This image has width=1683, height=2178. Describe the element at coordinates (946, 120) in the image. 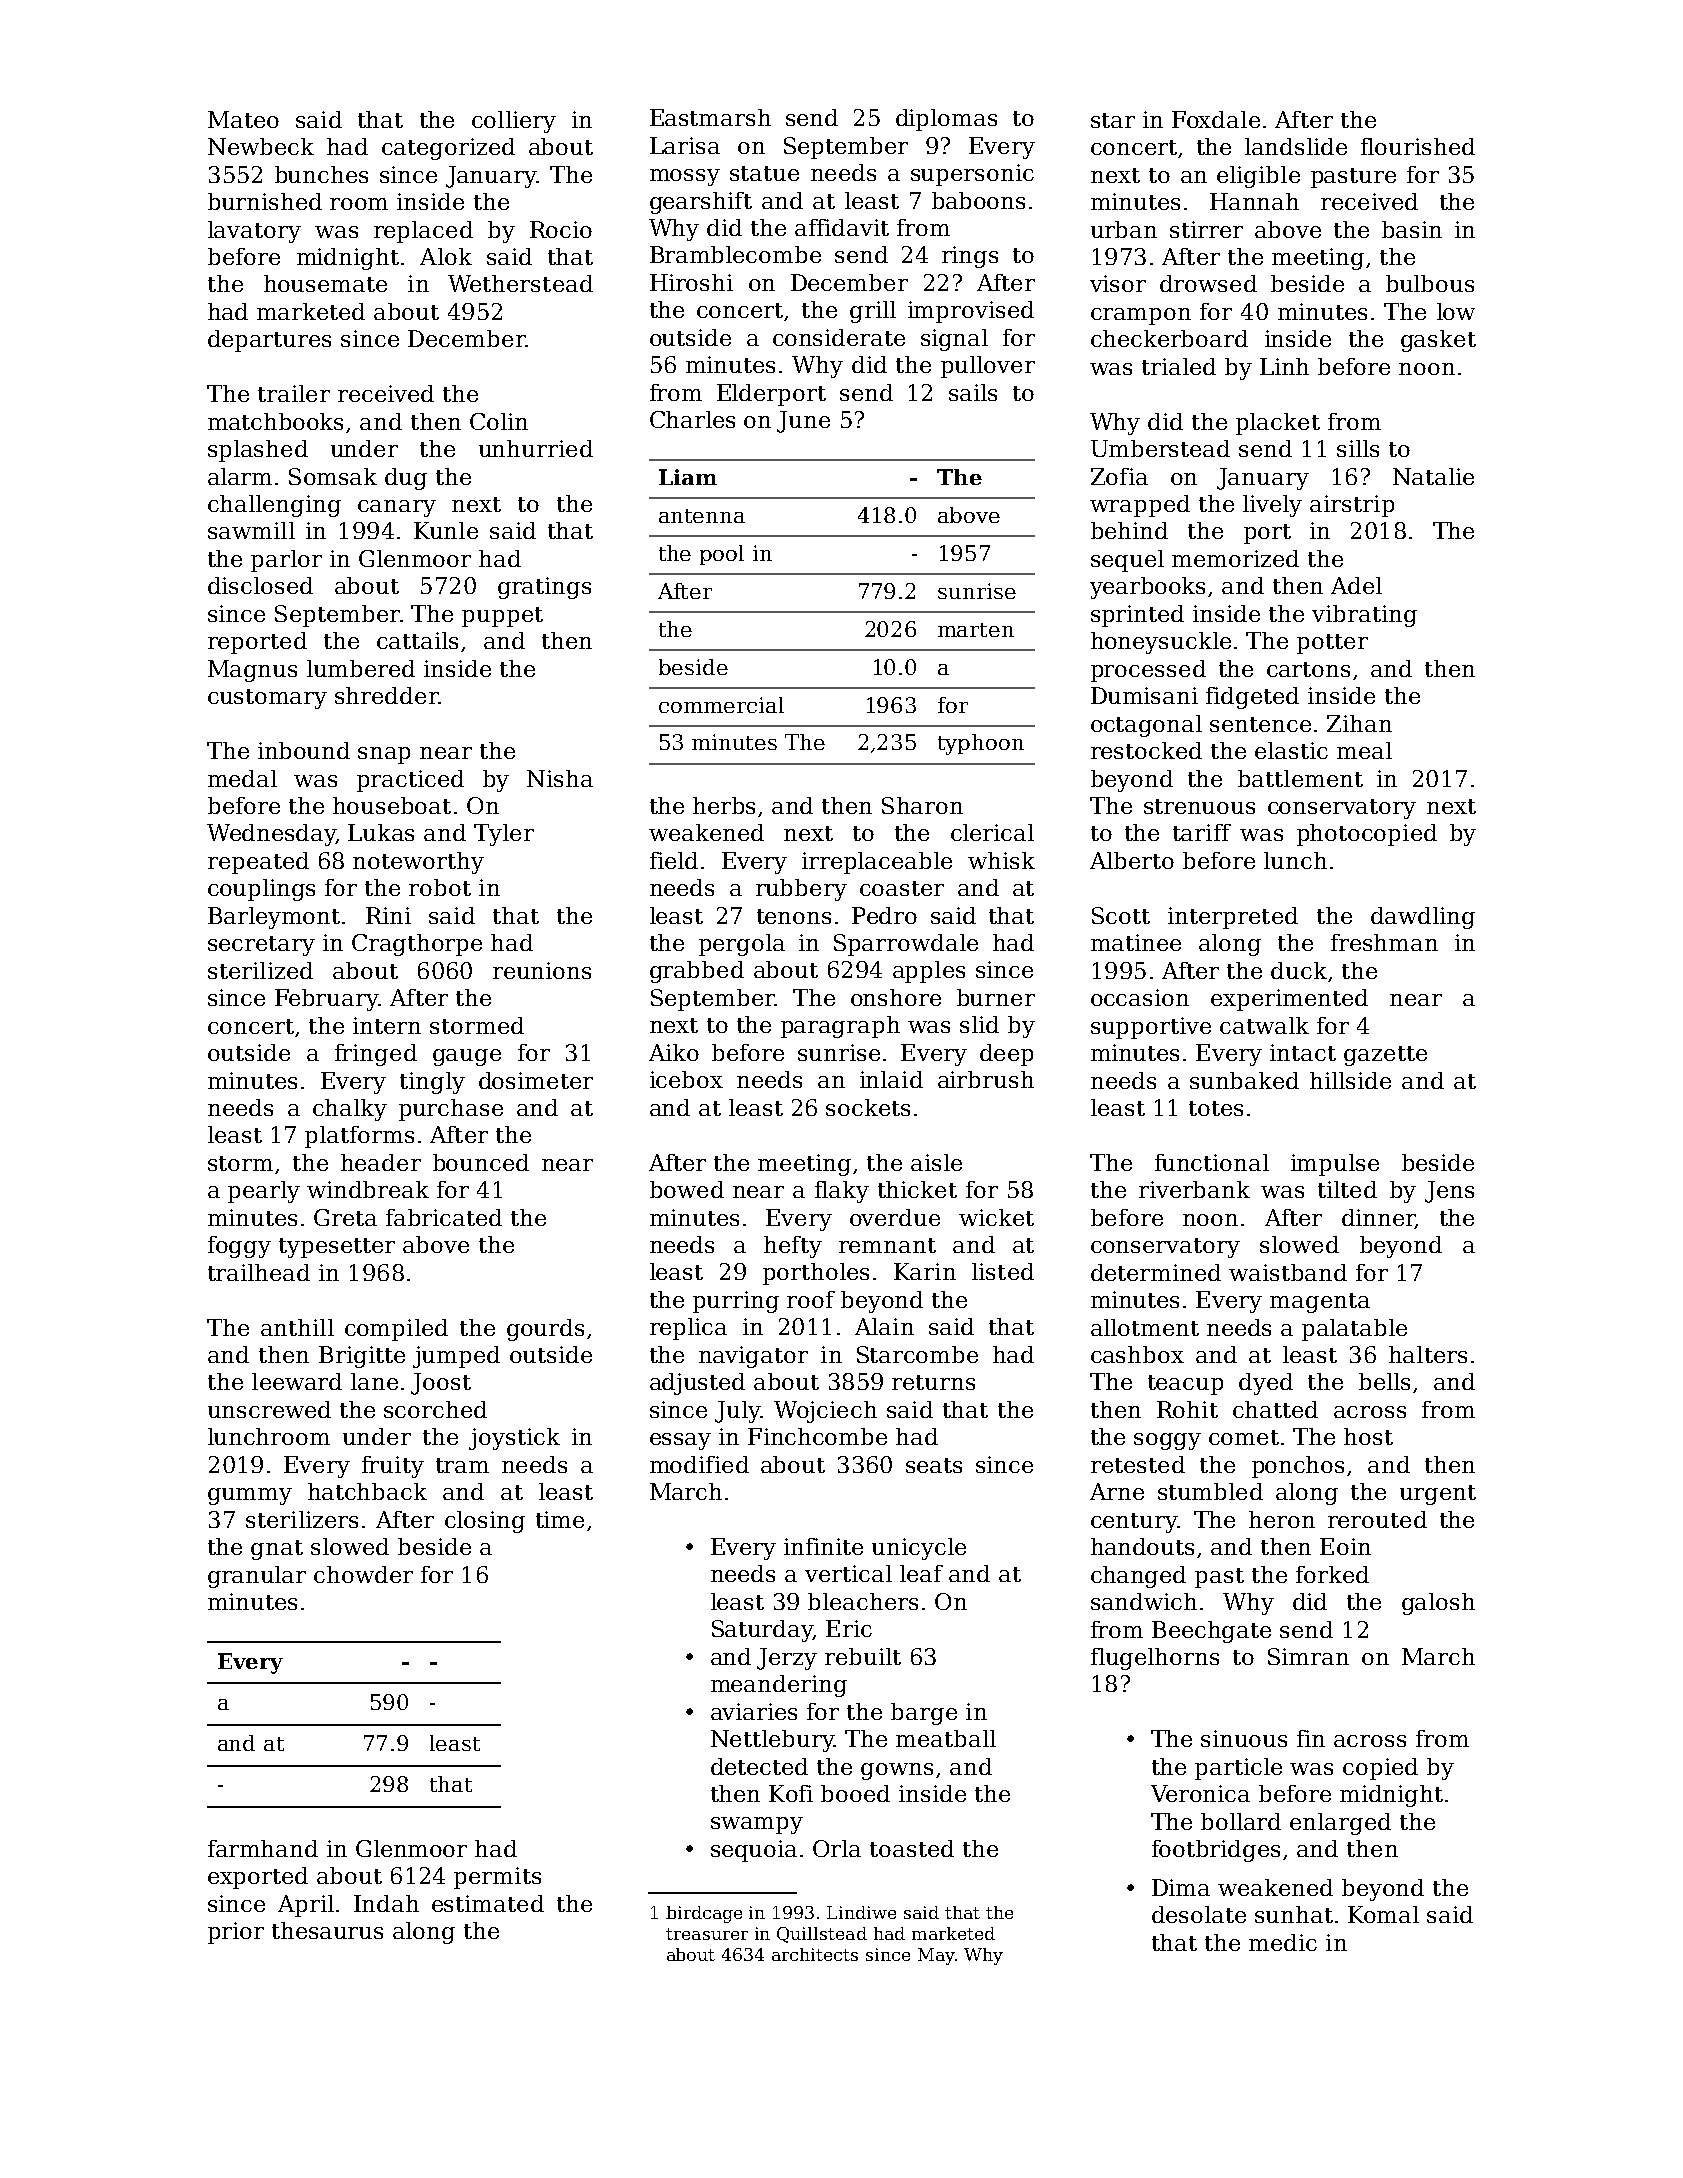

I see `diplomas` at that location.
